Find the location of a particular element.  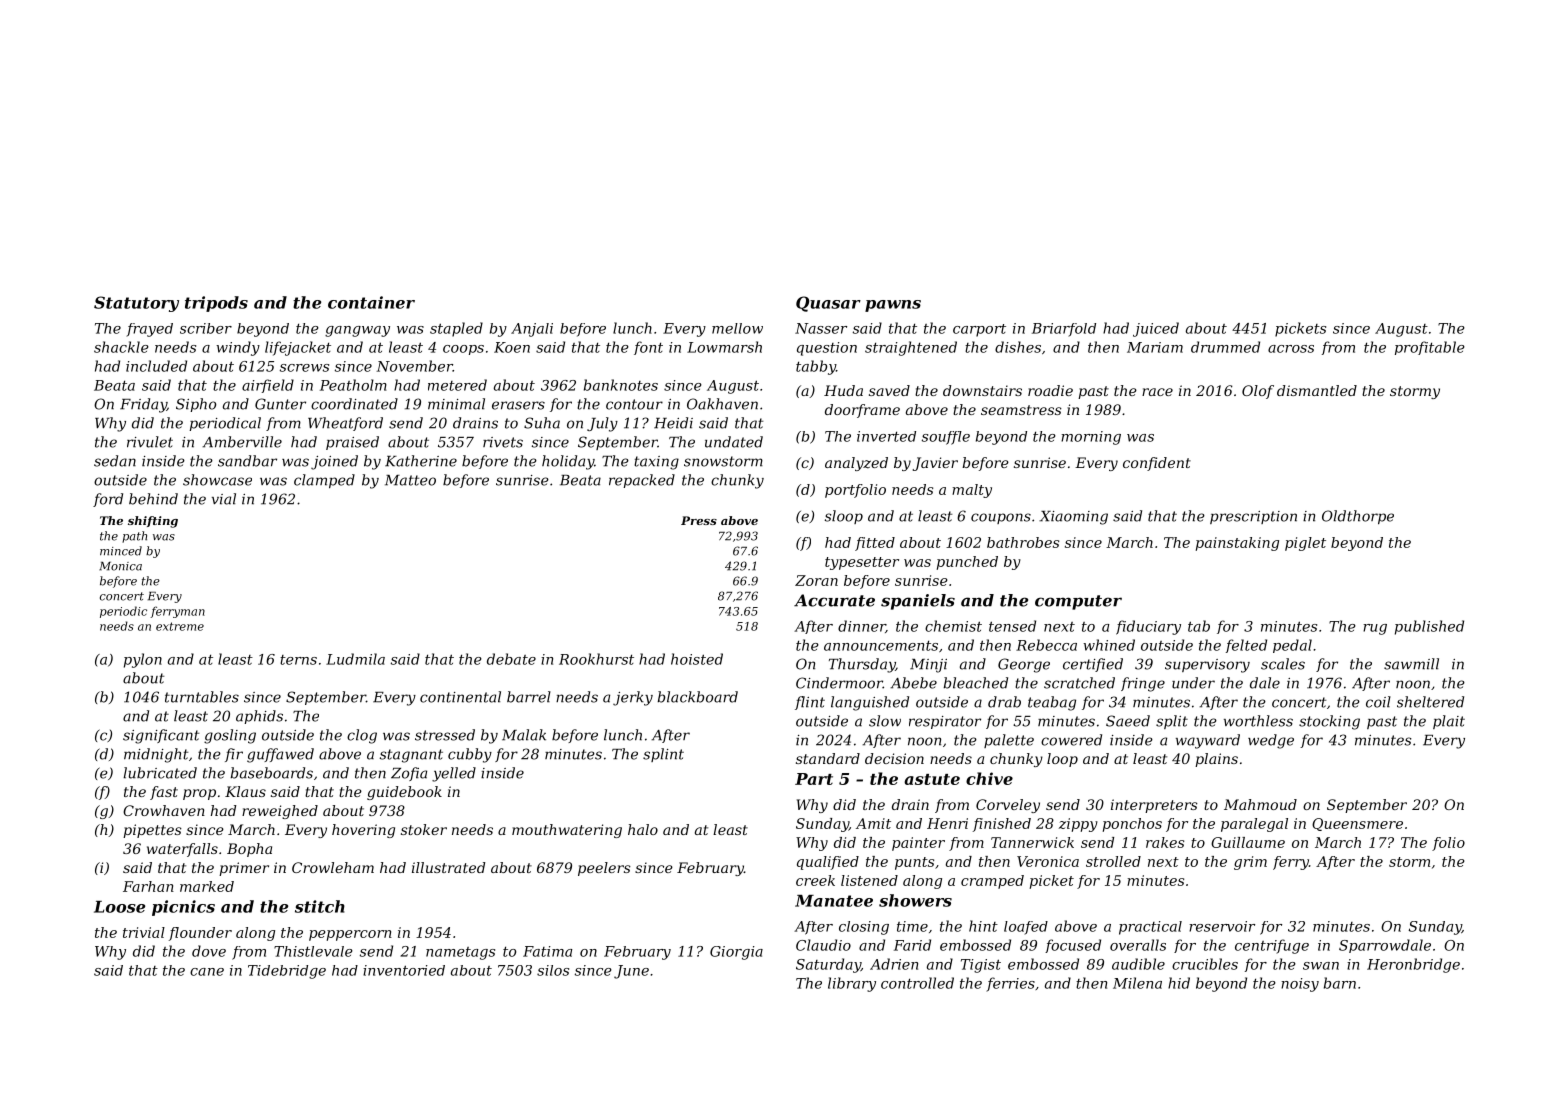

Tidebridge is located at coordinates (287, 972).
